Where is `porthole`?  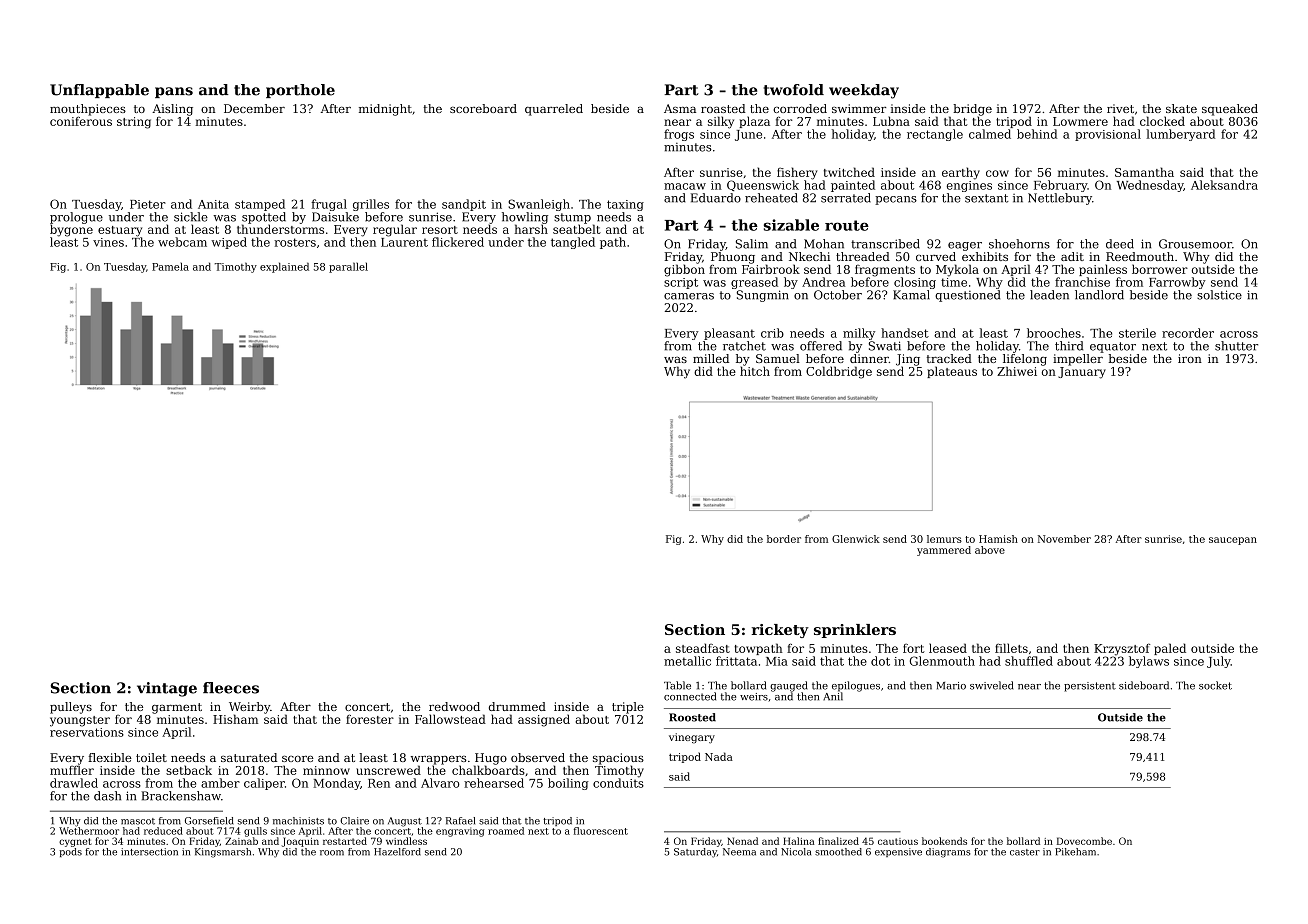
porthole is located at coordinates (300, 91).
